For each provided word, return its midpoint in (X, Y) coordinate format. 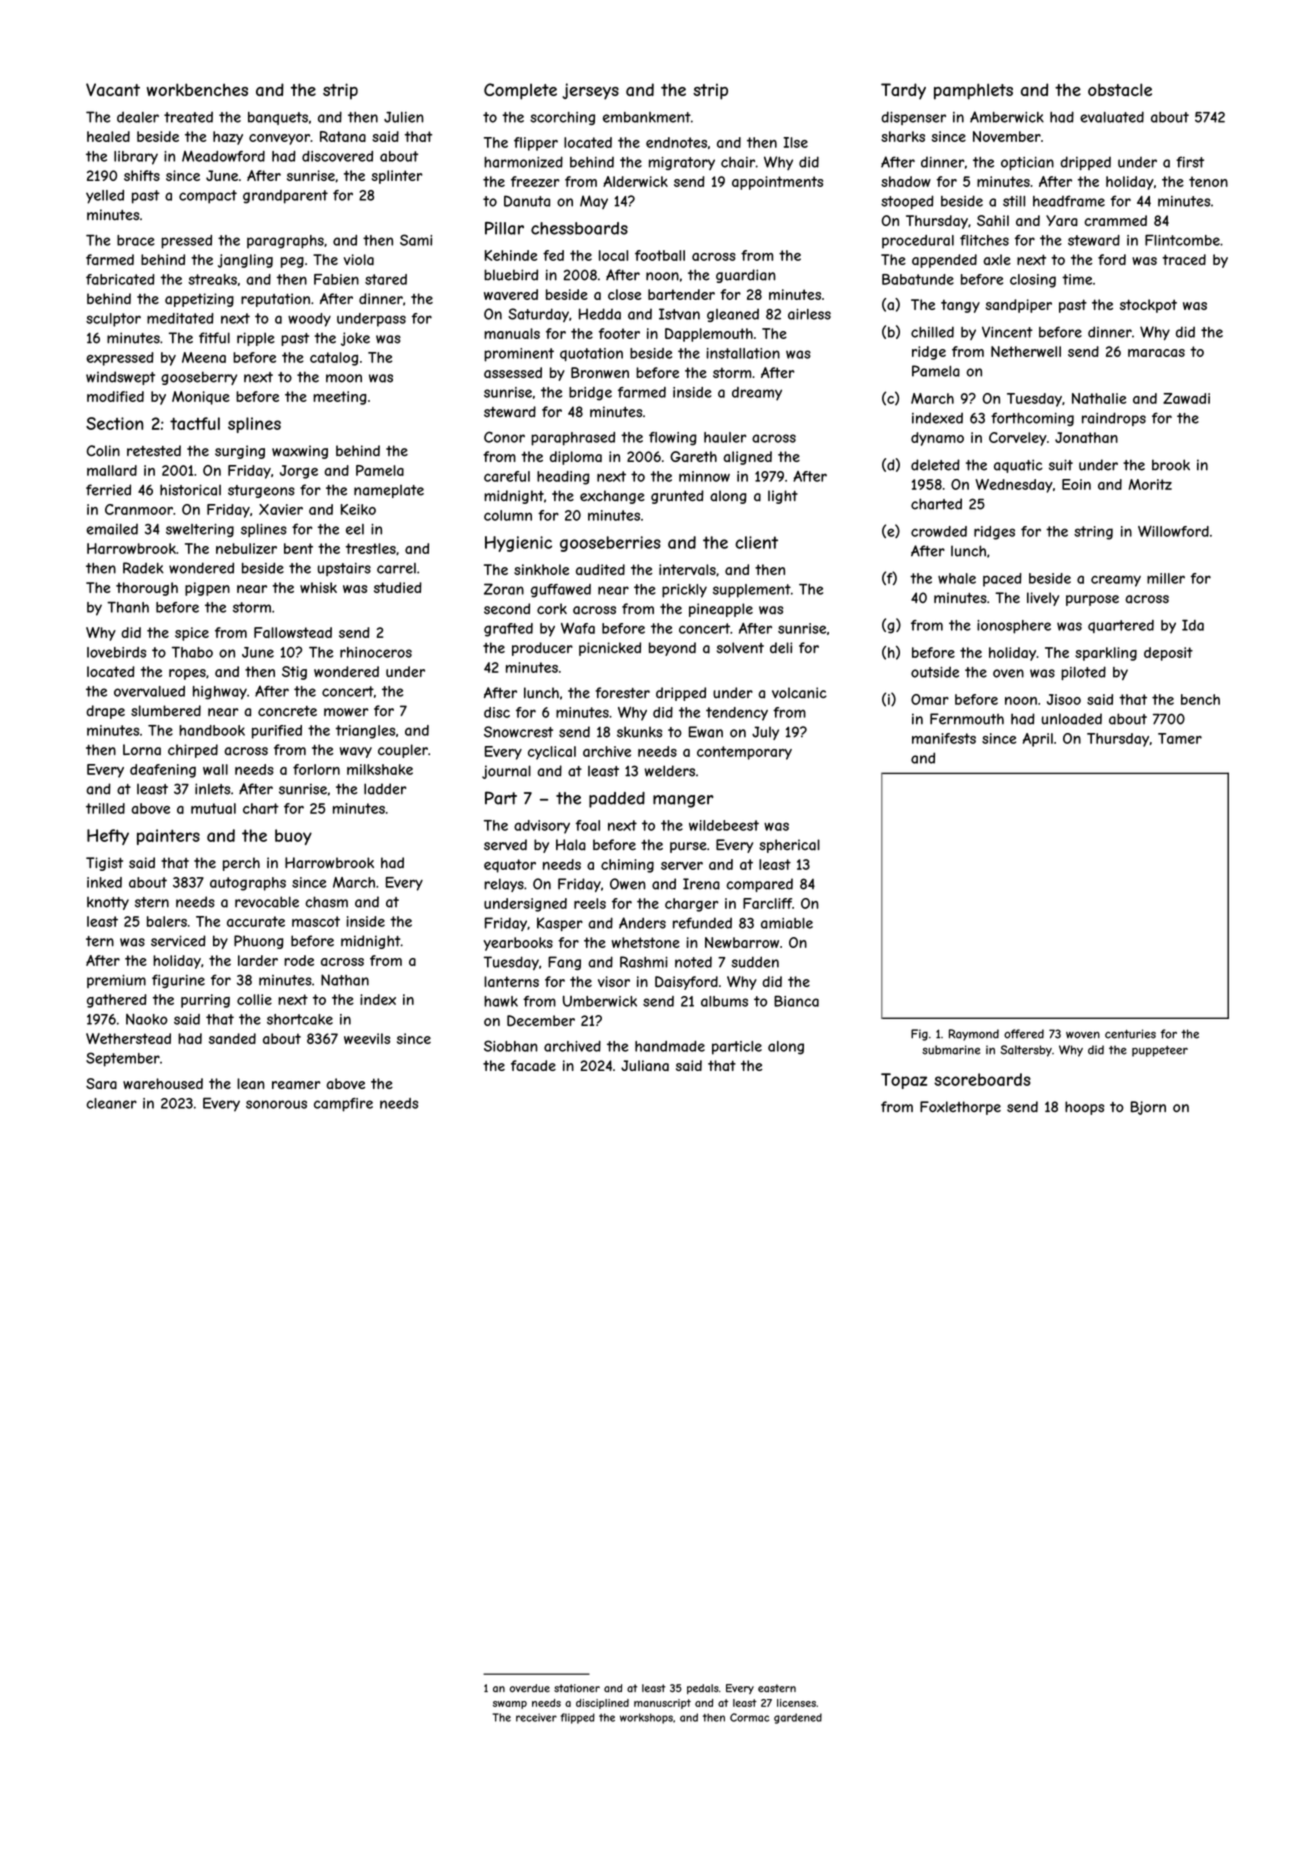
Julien (404, 117)
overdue (530, 1688)
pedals (703, 1689)
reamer (296, 1085)
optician (1027, 163)
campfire (343, 1105)
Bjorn (1148, 1108)
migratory (682, 163)
